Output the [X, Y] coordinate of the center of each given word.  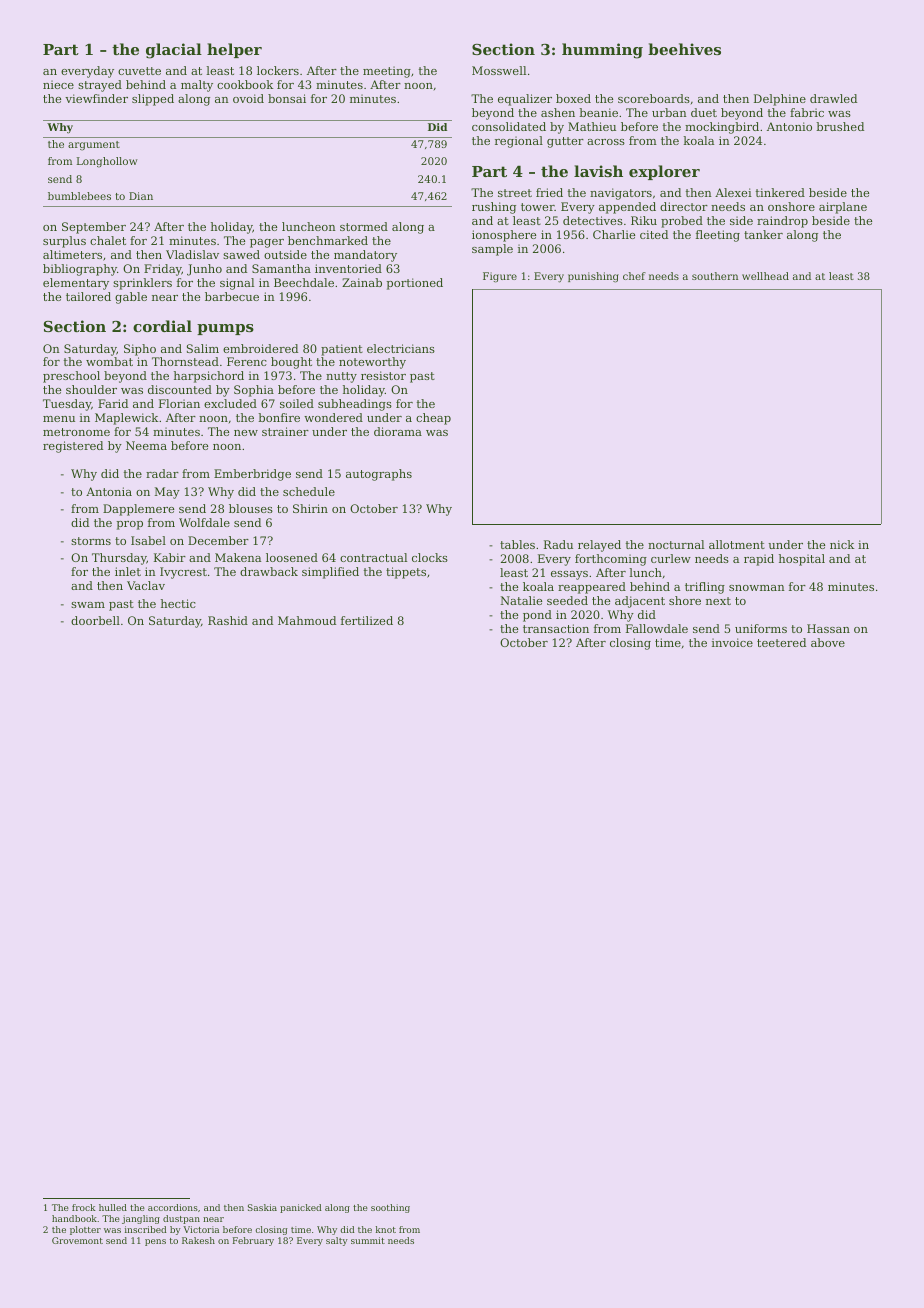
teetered [781, 642]
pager [267, 243]
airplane [843, 208]
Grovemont [77, 1240]
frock [84, 1207]
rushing [494, 208]
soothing [390, 1208]
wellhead [765, 276]
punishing [593, 277]
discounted [180, 389]
